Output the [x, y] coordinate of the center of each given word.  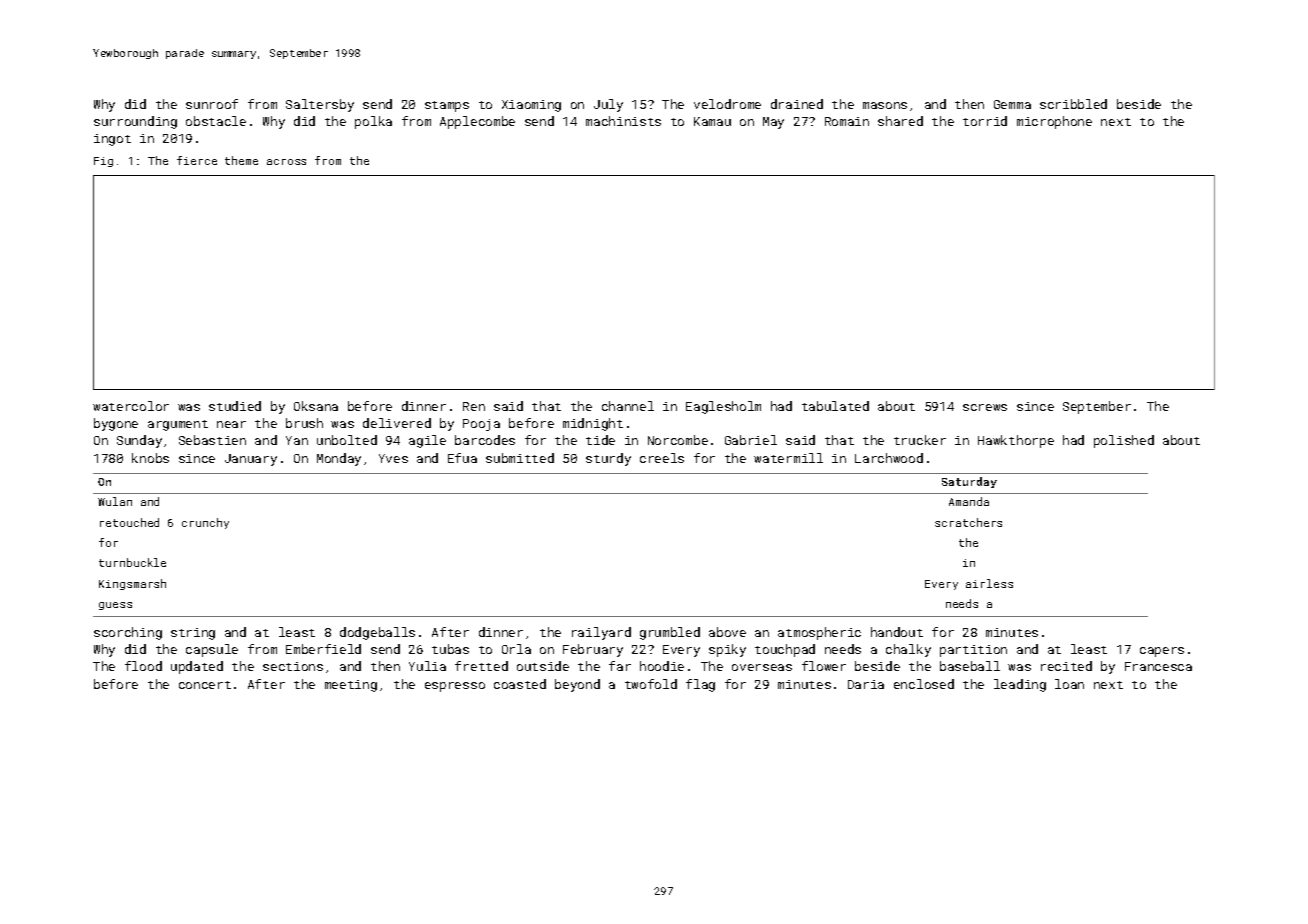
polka [373, 122]
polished [1124, 441]
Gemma [1012, 104]
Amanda [969, 501]
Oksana [316, 406]
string [193, 634]
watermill [788, 458]
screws [985, 407]
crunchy [205, 523]
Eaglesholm [723, 407]
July [608, 105]
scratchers [968, 522]
